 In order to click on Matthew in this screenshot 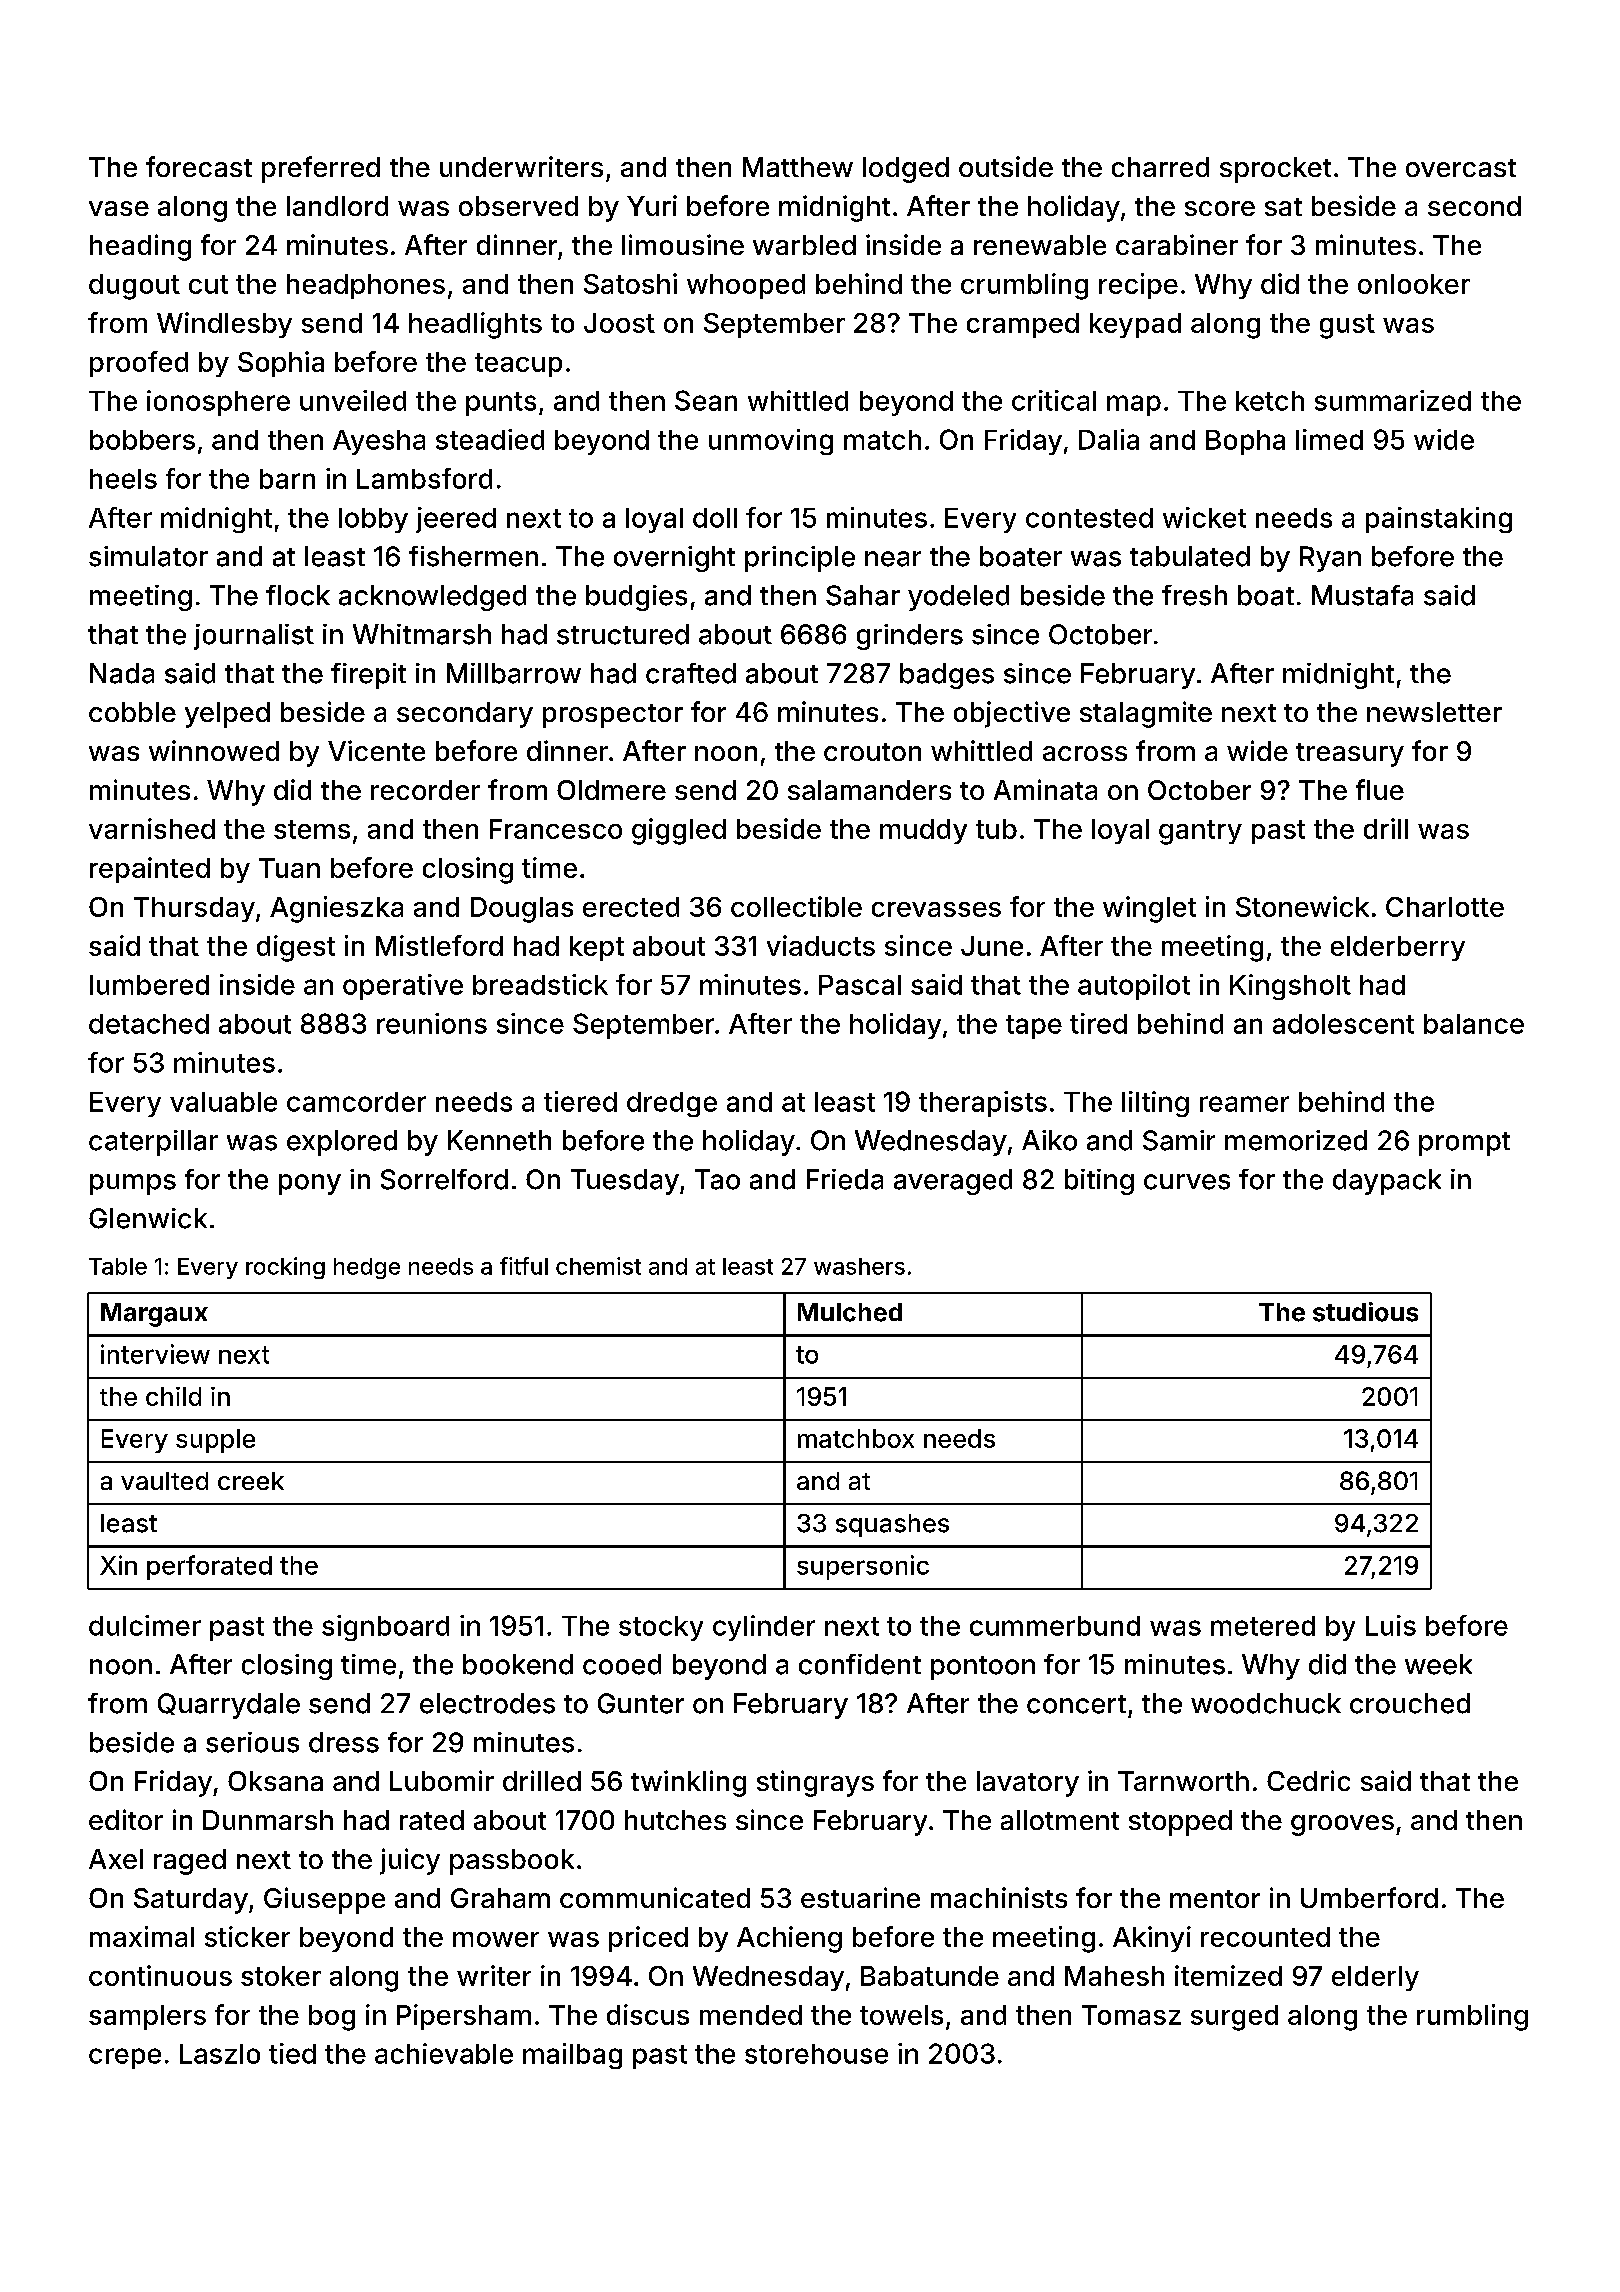, I will do `click(798, 167)`.
